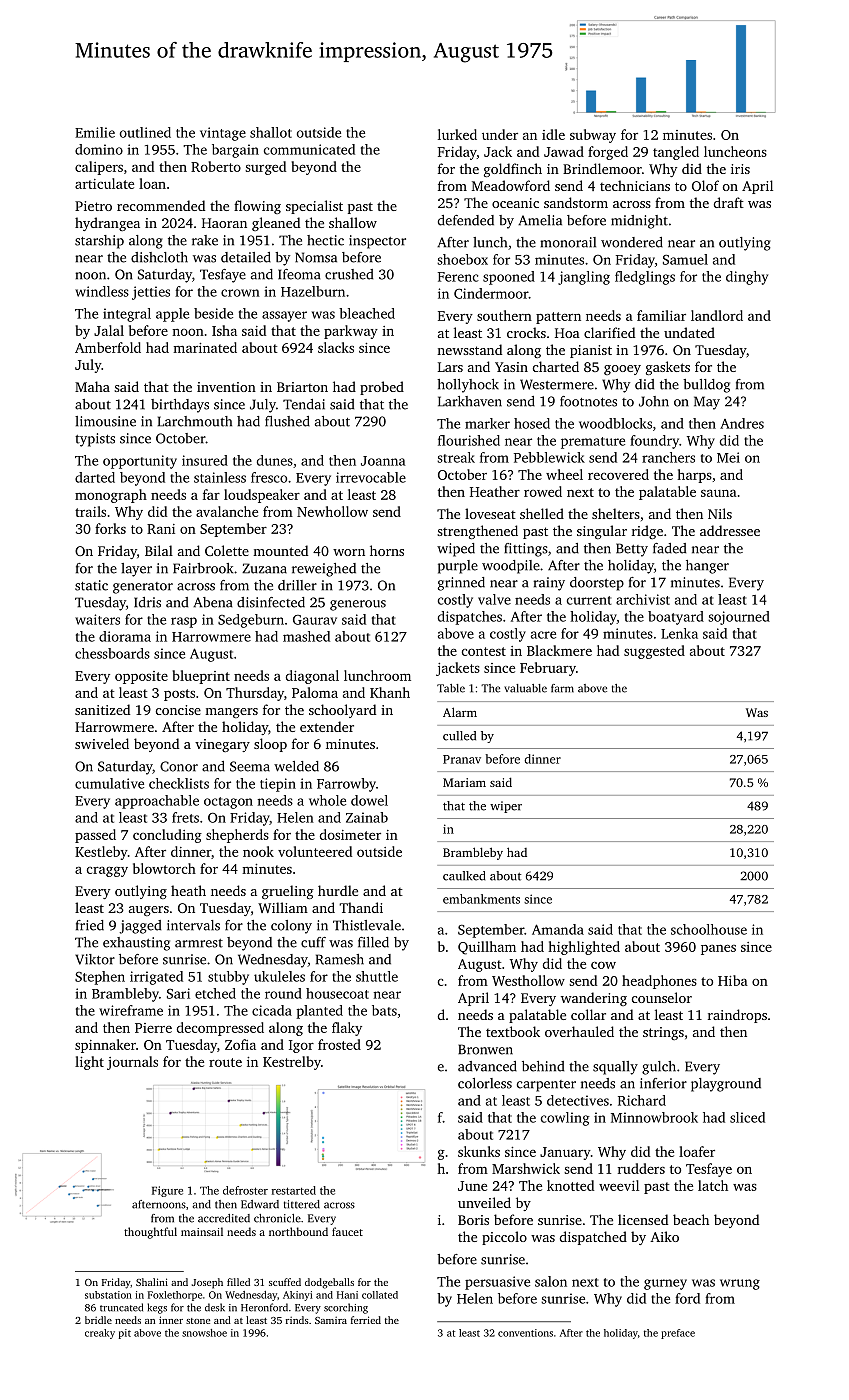  I want to click on licensed, so click(643, 1219).
